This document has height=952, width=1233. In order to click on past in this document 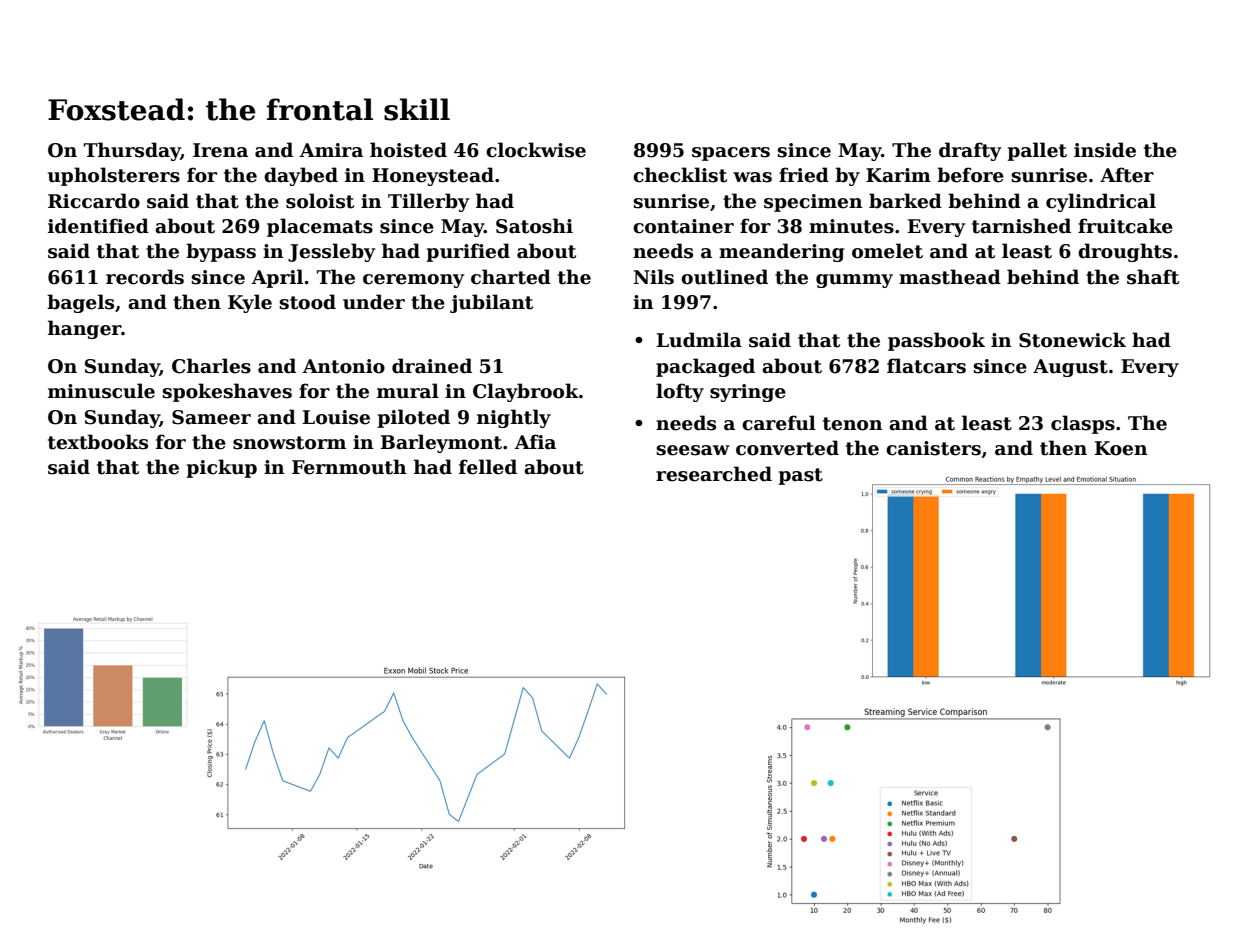, I will do `click(800, 476)`.
